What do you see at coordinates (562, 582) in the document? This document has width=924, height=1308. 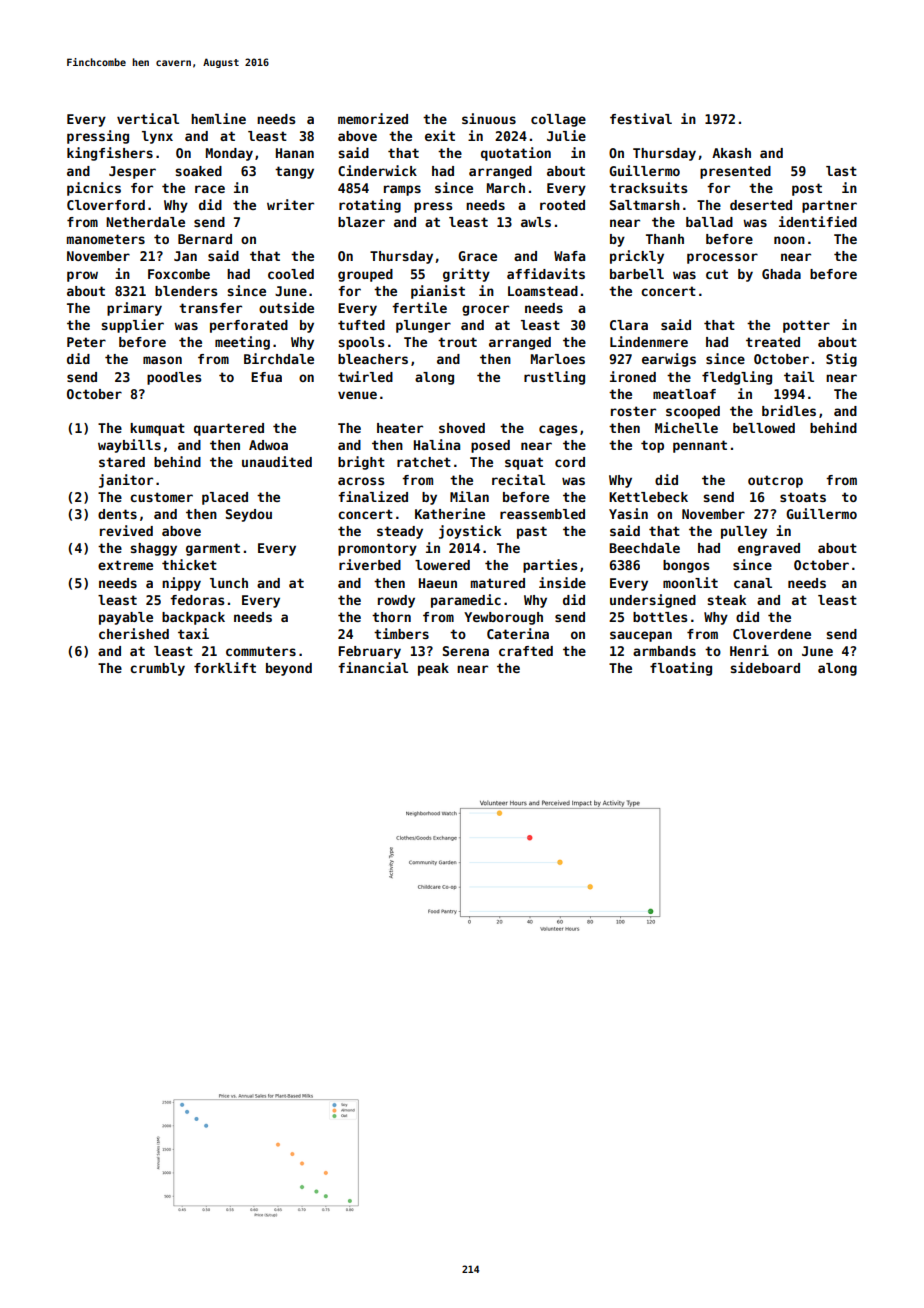 I see `inside` at bounding box center [562, 582].
